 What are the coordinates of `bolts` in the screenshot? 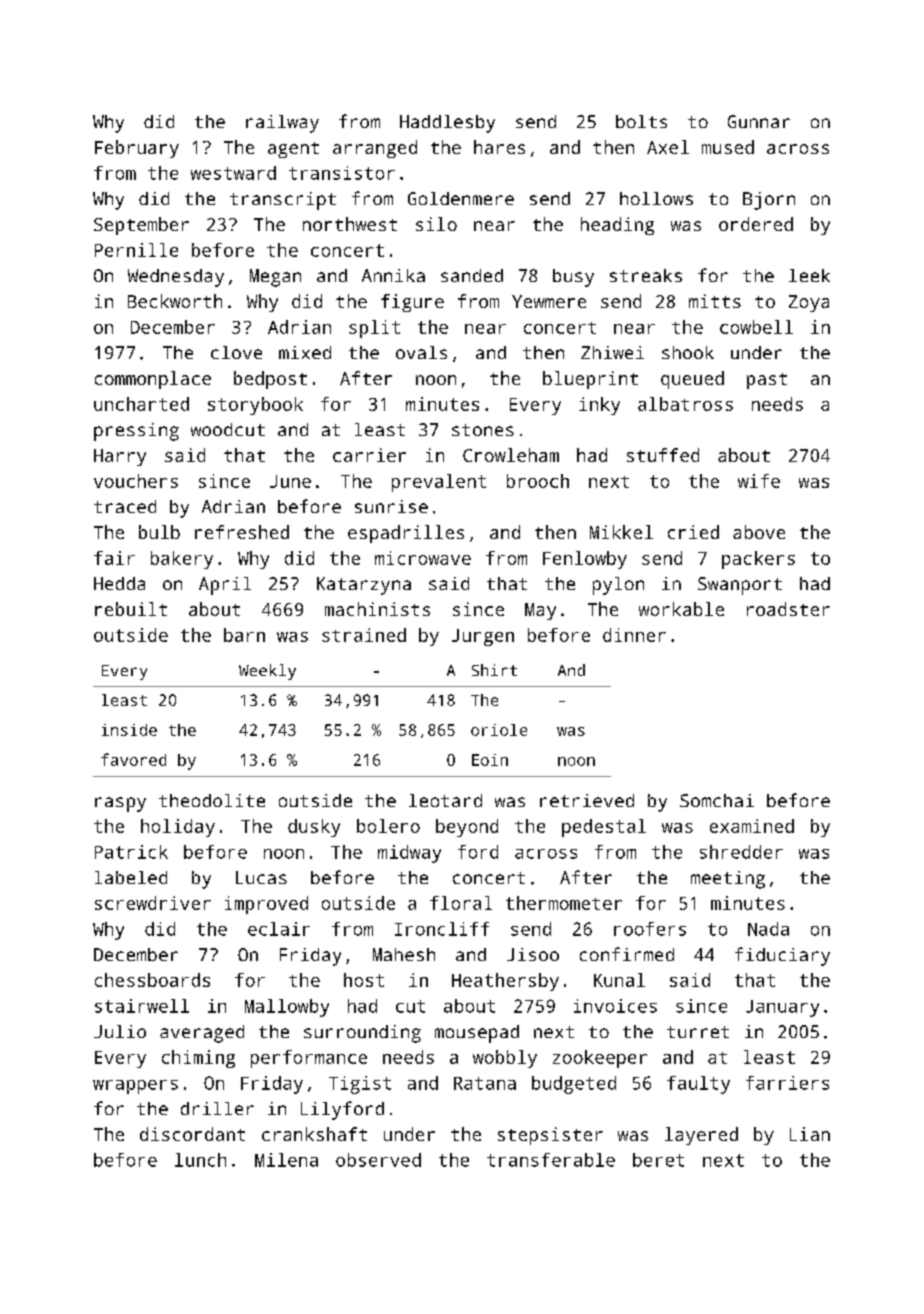 It's located at (641, 121).
